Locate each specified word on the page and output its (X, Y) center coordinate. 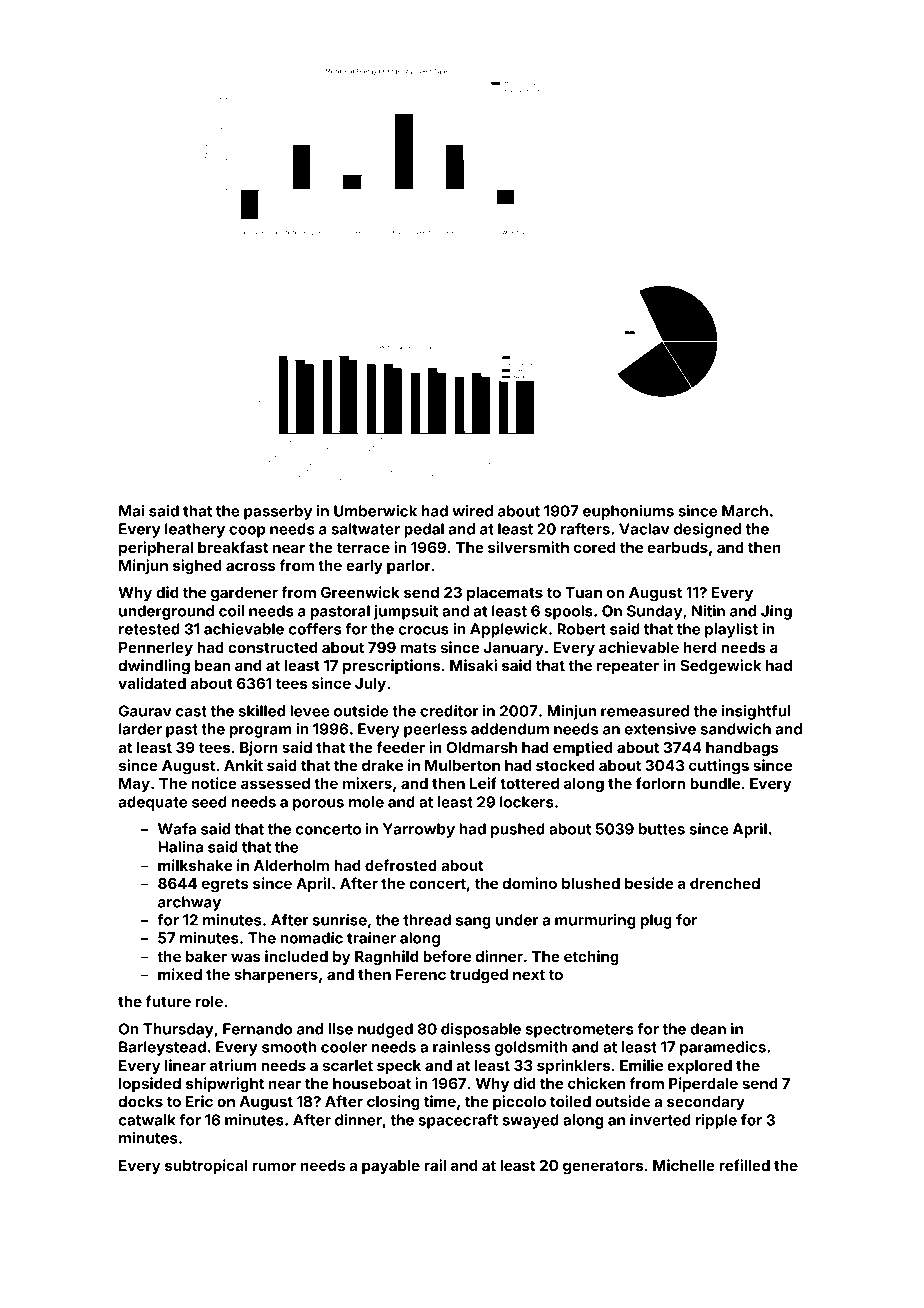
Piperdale (703, 1084)
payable (391, 1167)
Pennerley (156, 649)
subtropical (206, 1166)
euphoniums (628, 512)
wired (472, 511)
